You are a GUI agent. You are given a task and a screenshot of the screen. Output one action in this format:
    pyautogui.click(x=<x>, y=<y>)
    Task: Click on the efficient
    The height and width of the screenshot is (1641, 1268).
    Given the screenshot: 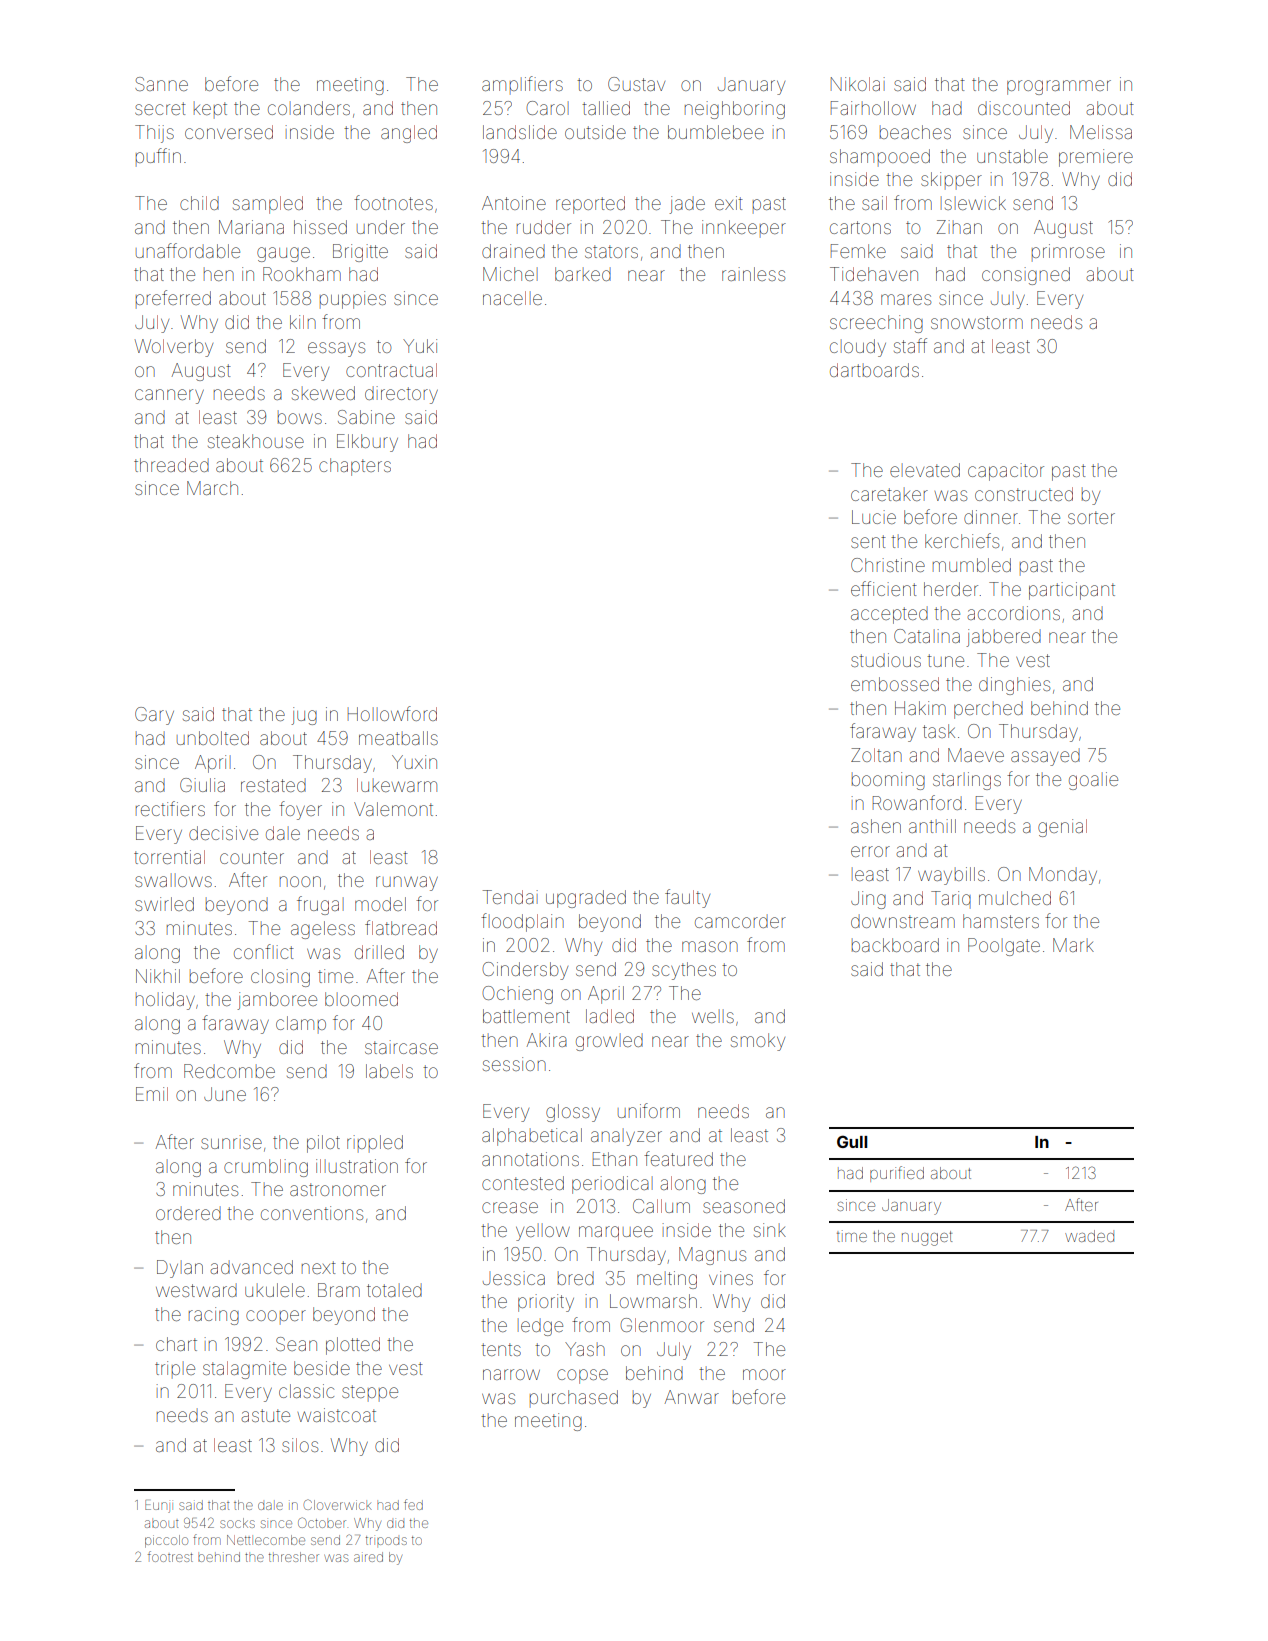 What is the action you would take?
    pyautogui.click(x=884, y=588)
